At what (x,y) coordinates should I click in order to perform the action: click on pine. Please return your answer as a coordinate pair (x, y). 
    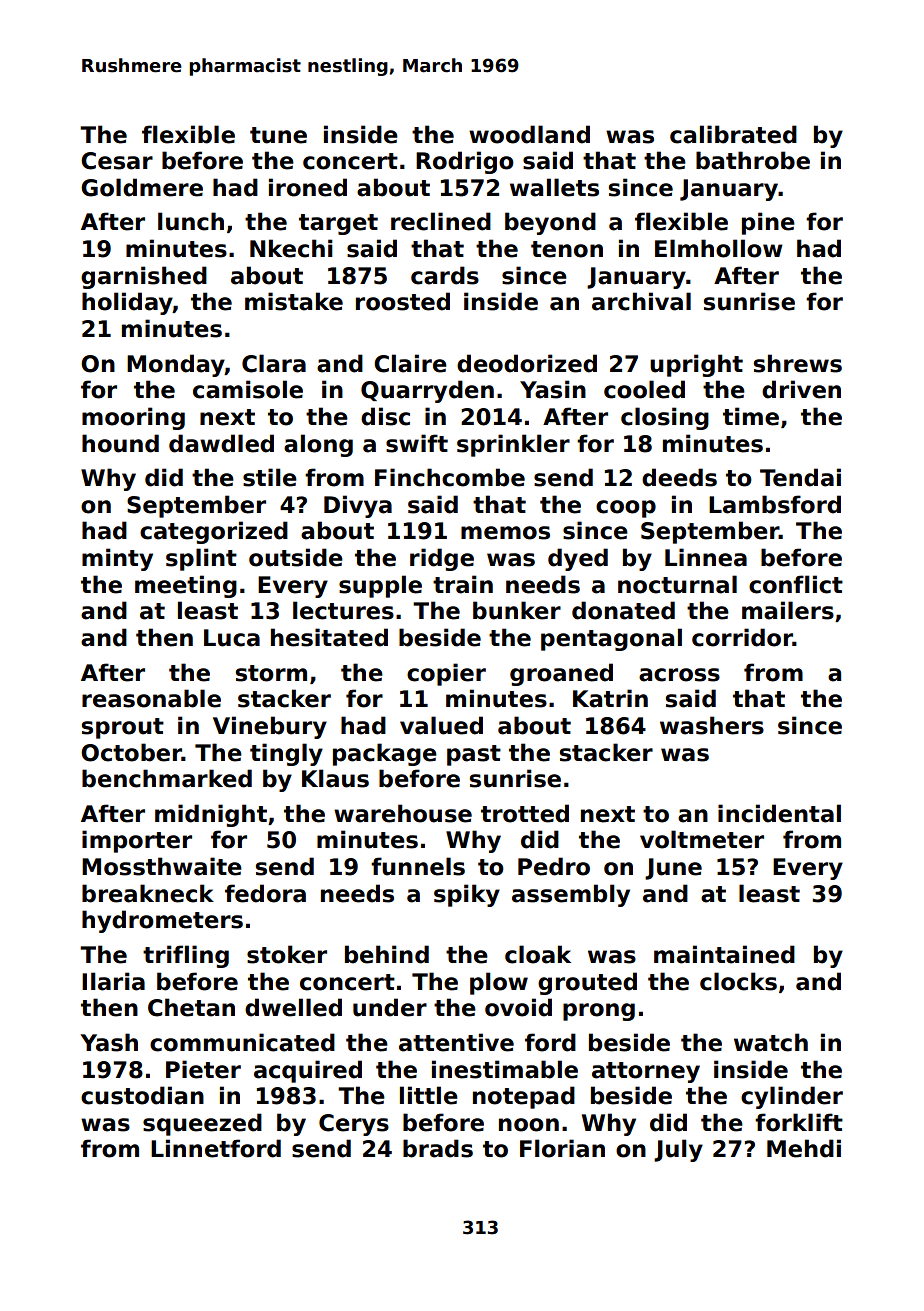
    Looking at the image, I should click on (768, 223).
